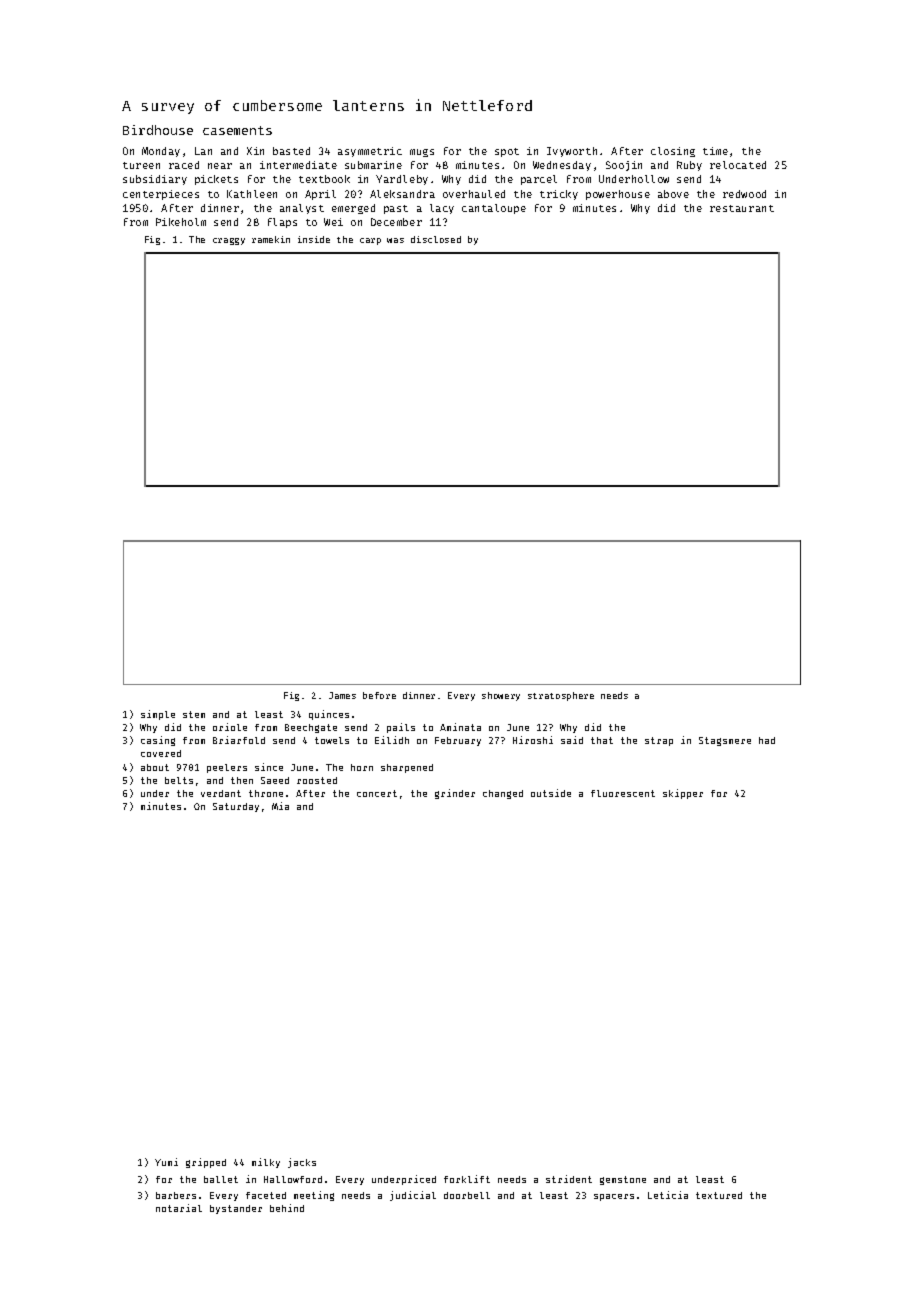  Describe the element at coordinates (179, 1208) in the screenshot. I see `notarial` at that location.
